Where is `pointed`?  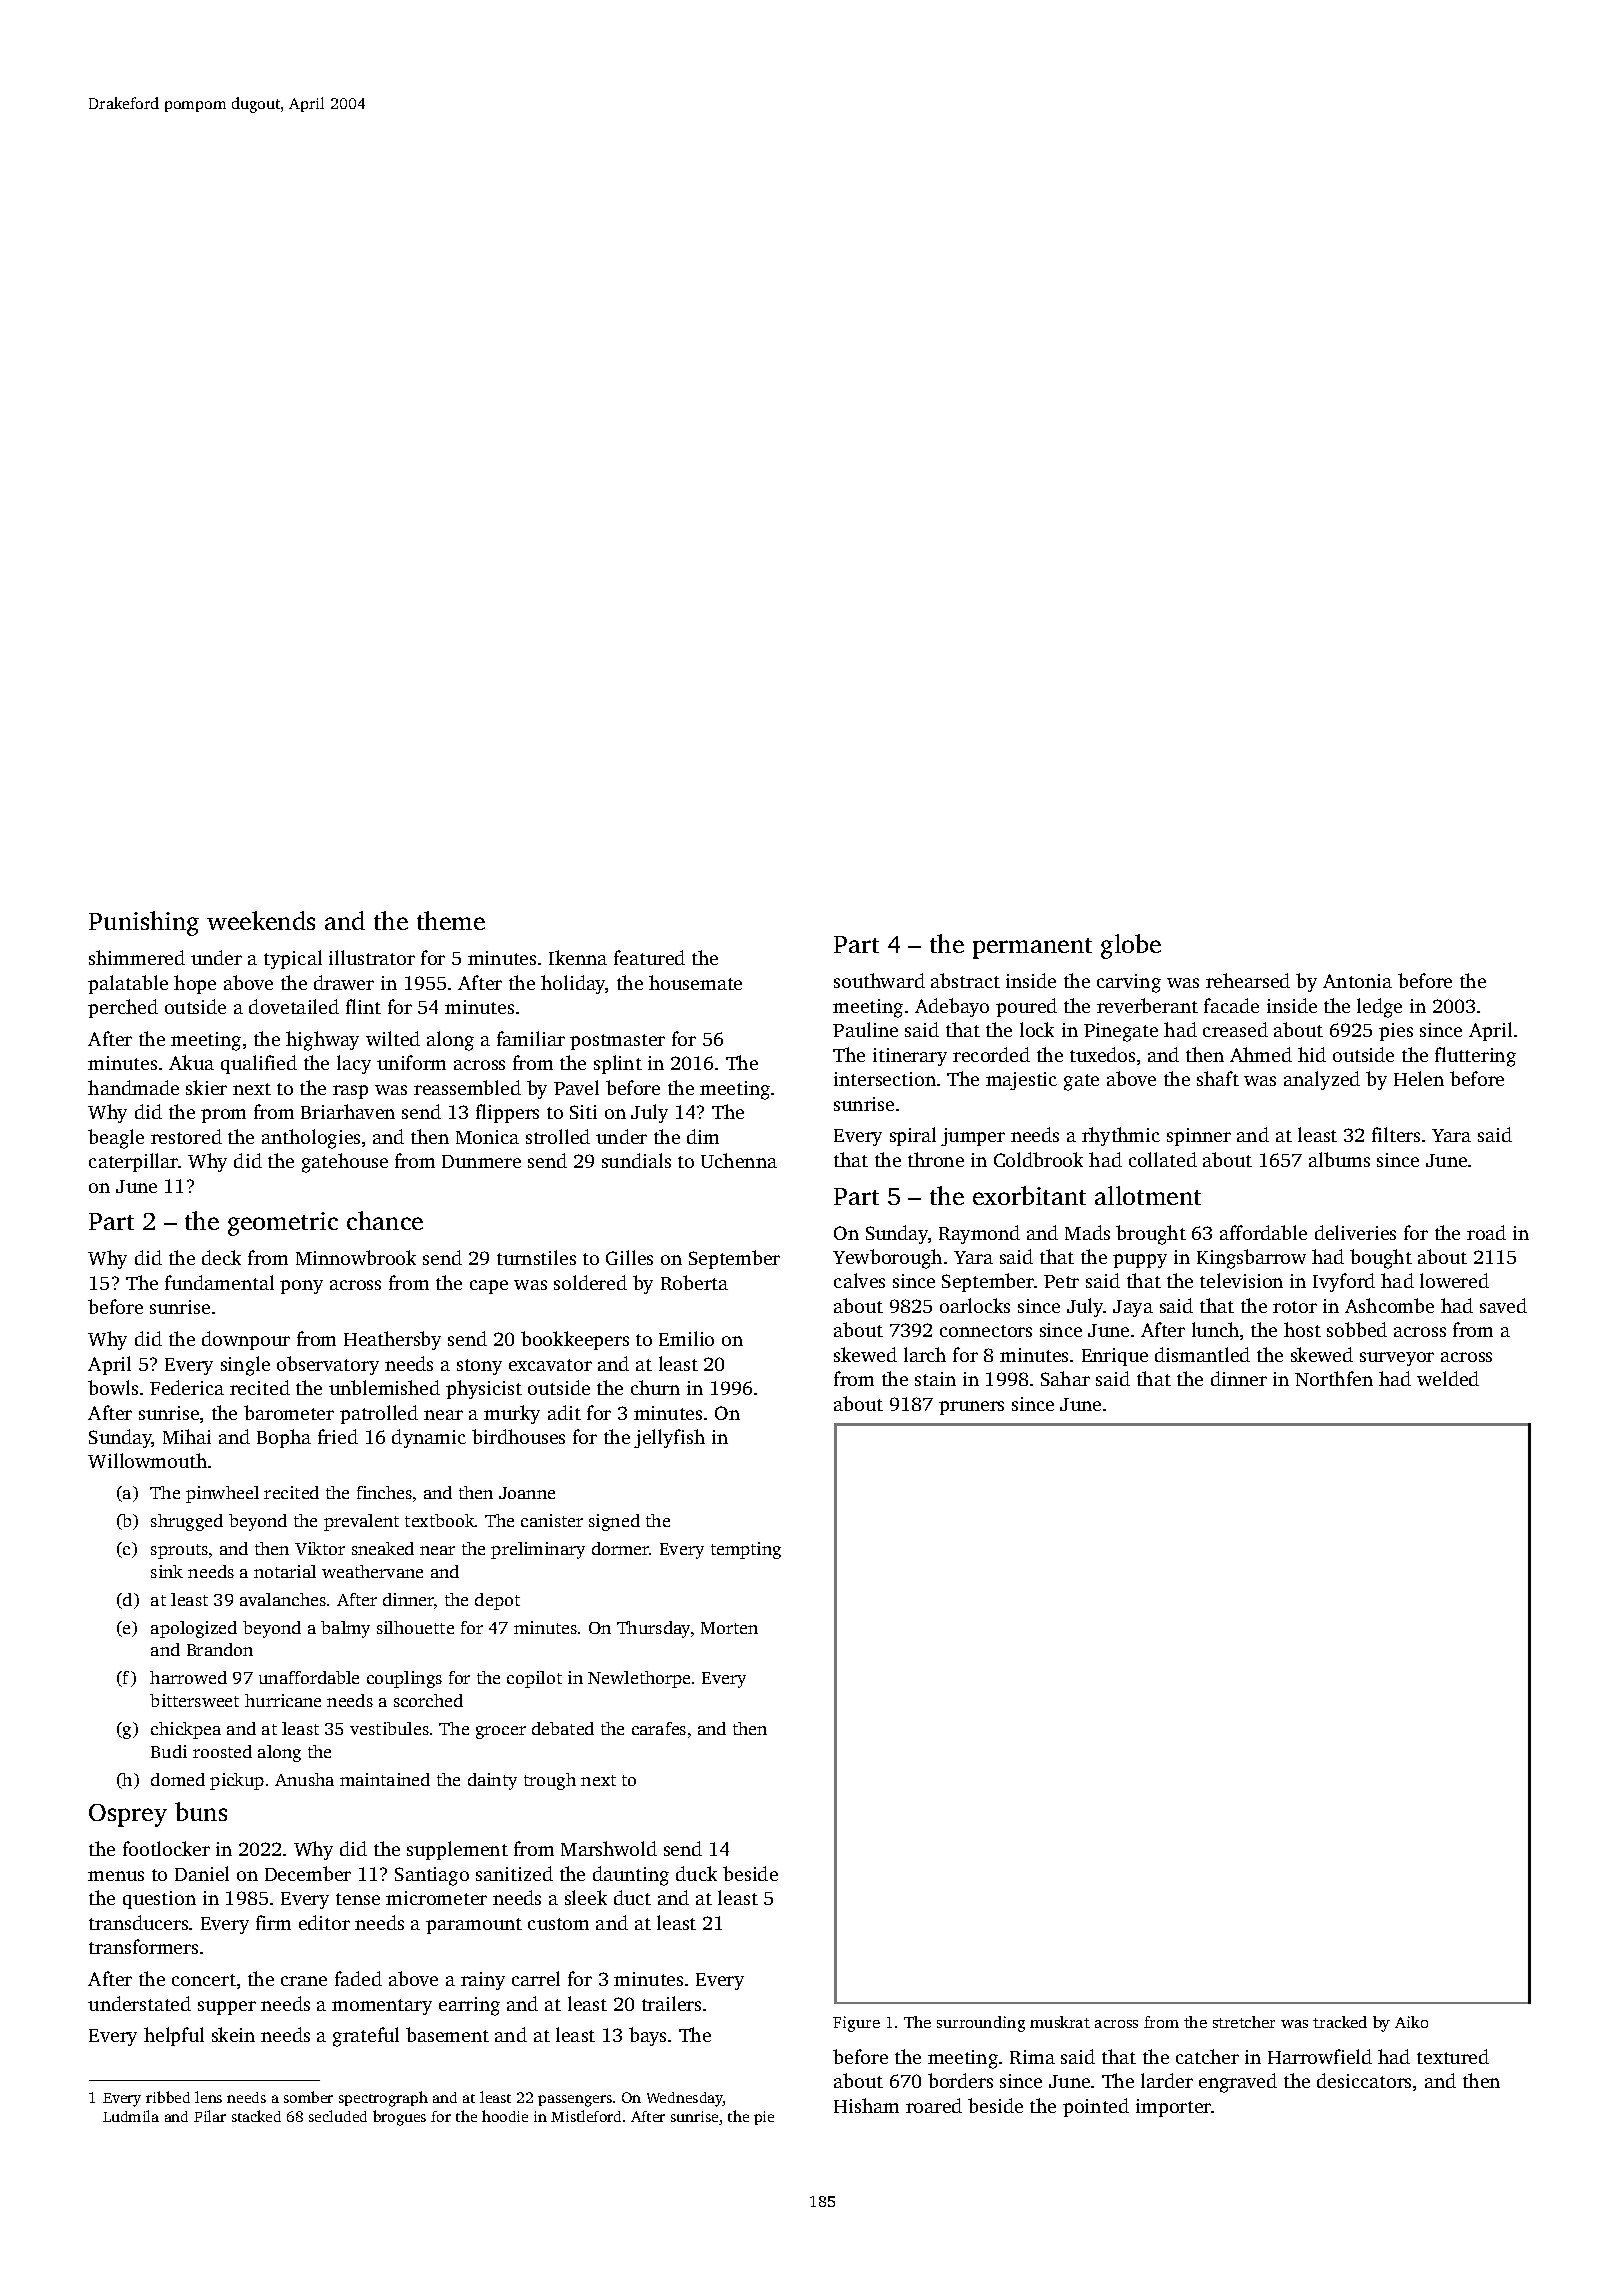 pointed is located at coordinates (1096, 2107).
